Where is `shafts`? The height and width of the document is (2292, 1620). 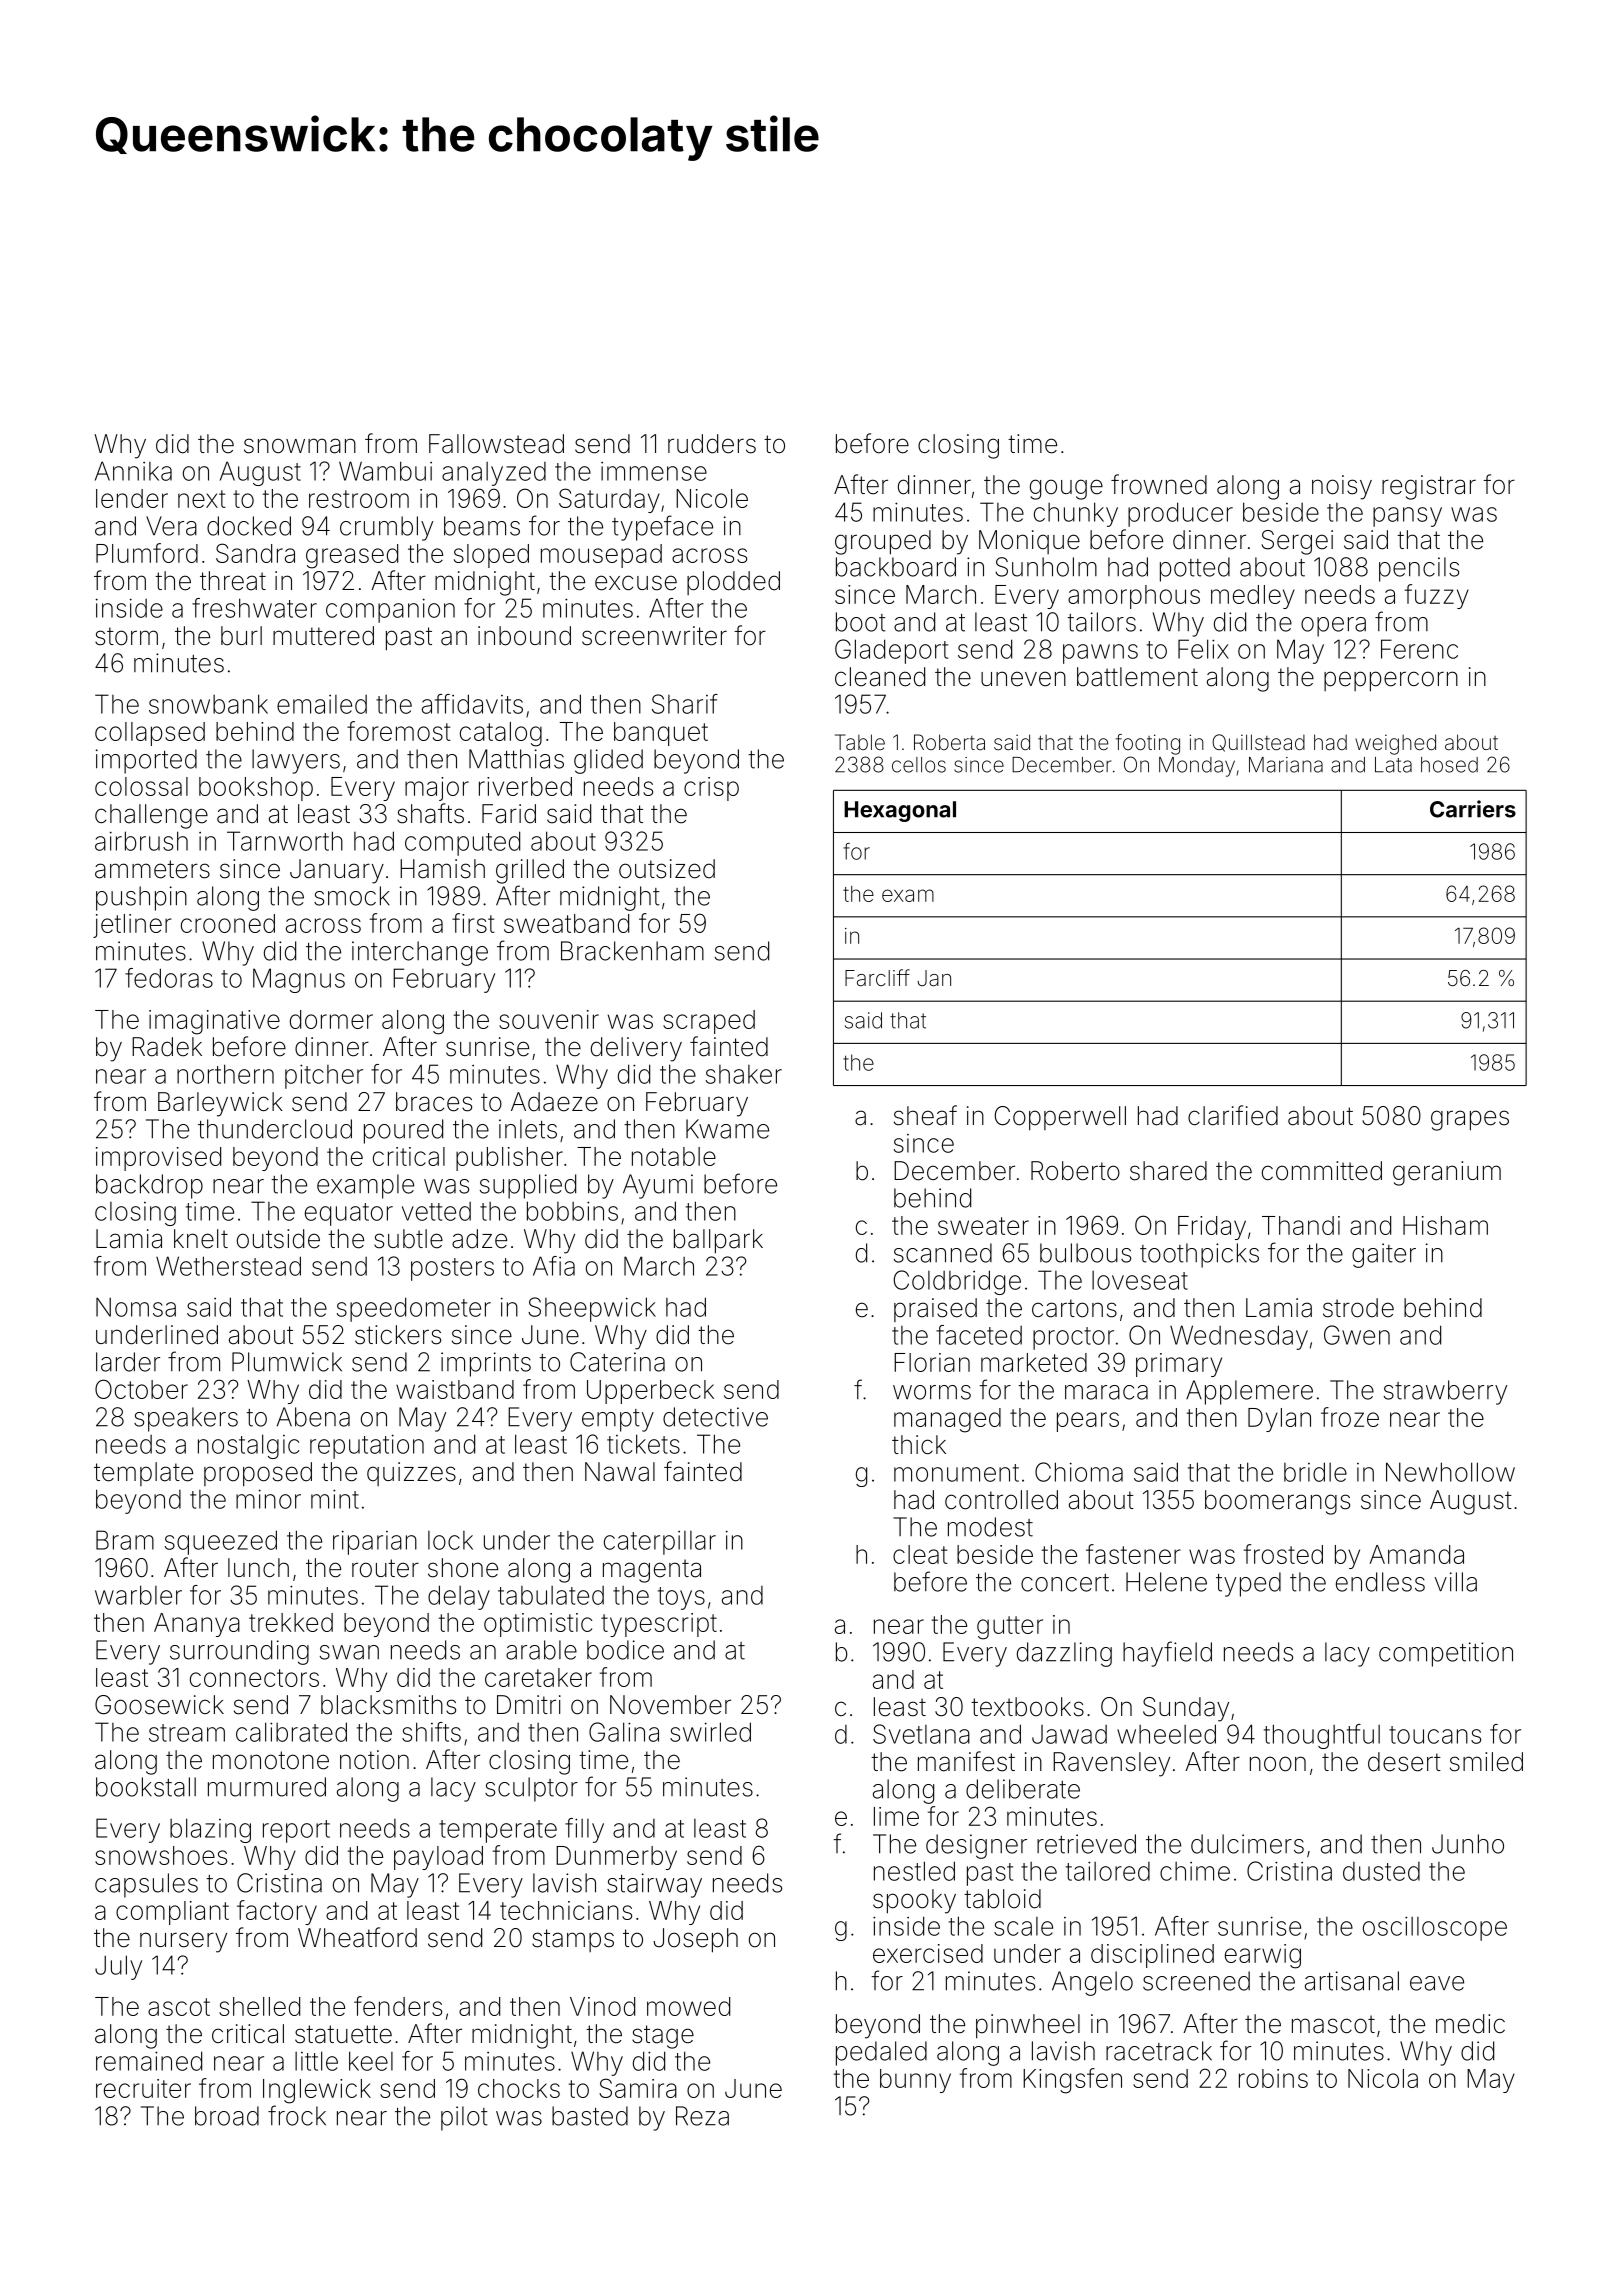 shafts is located at coordinates (430, 813).
